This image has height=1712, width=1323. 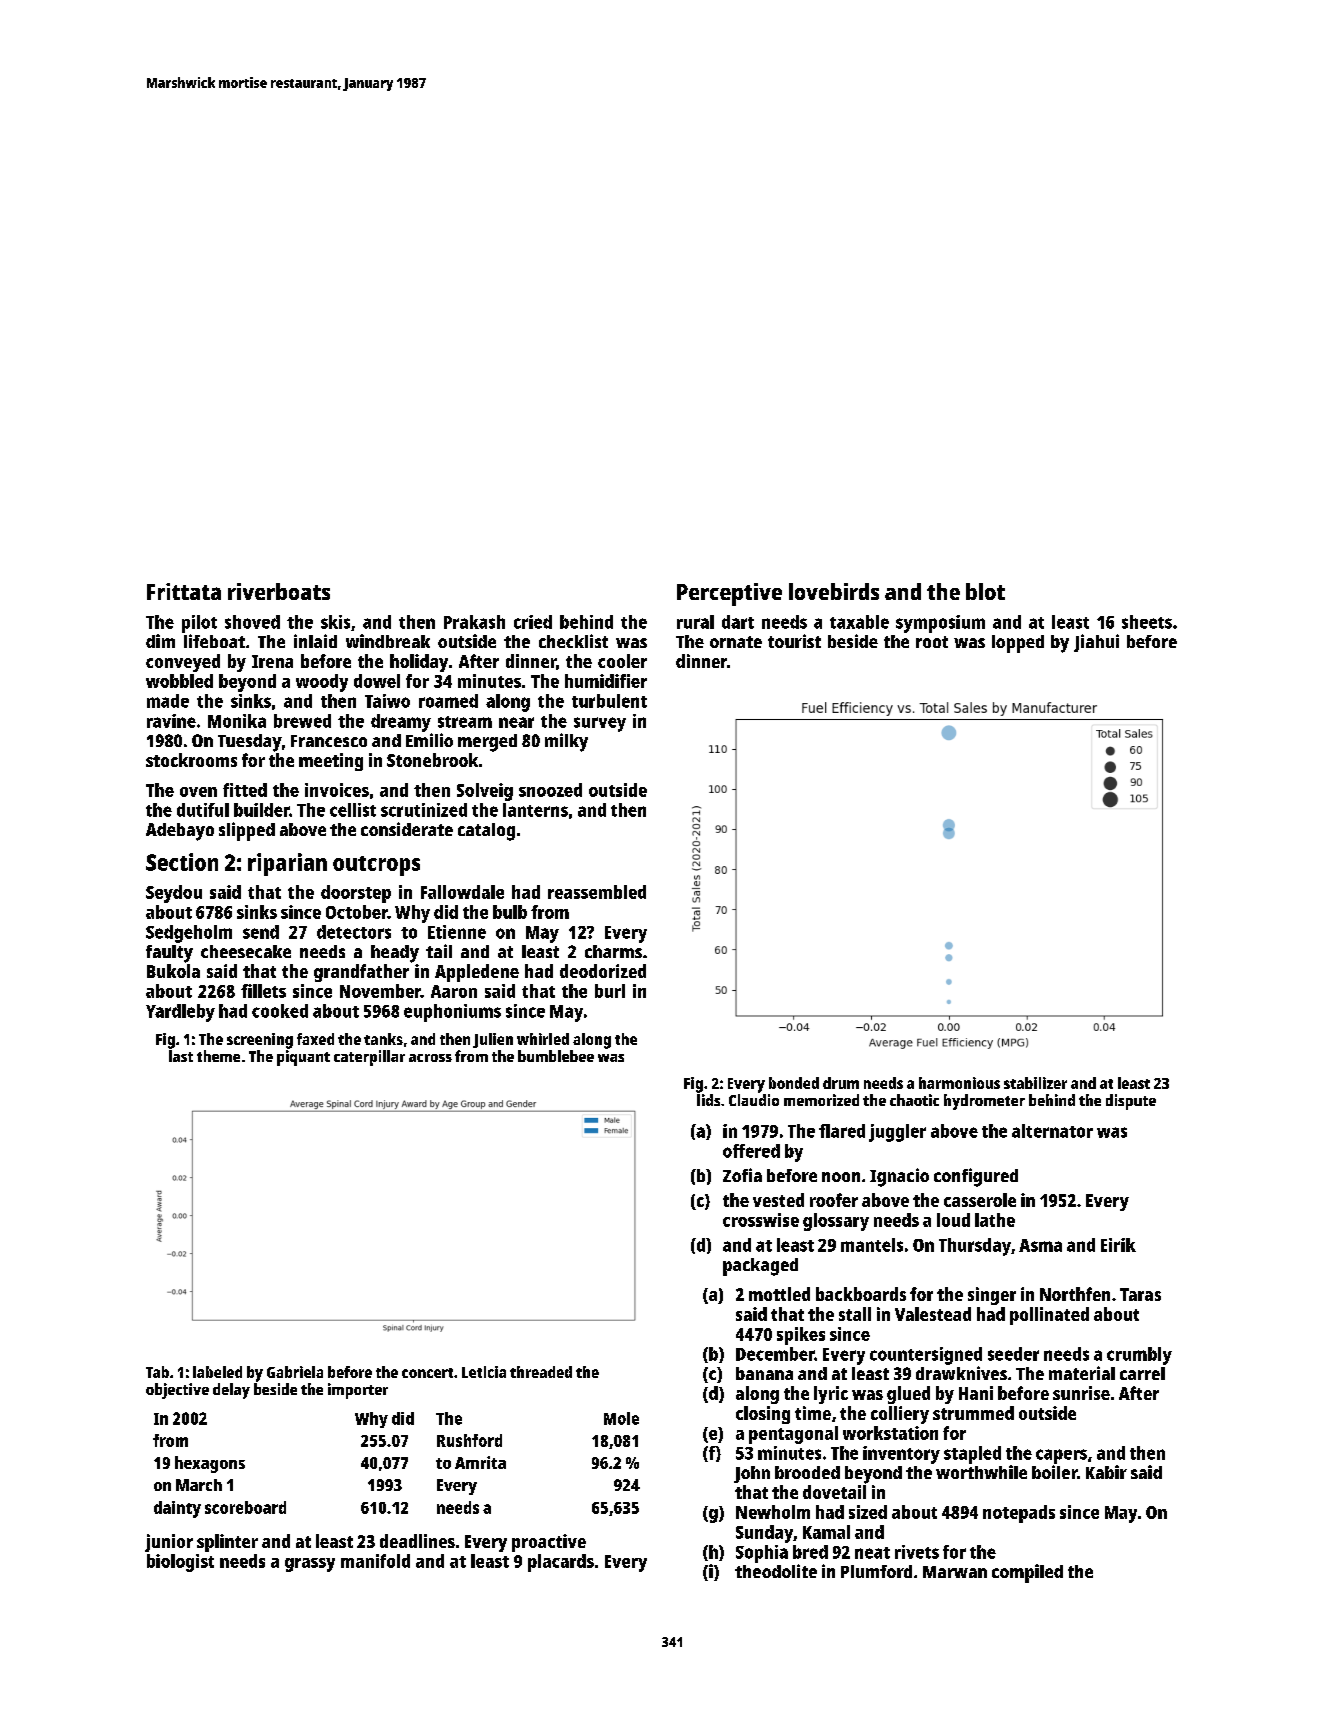 I want to click on tanks, so click(x=383, y=1039).
